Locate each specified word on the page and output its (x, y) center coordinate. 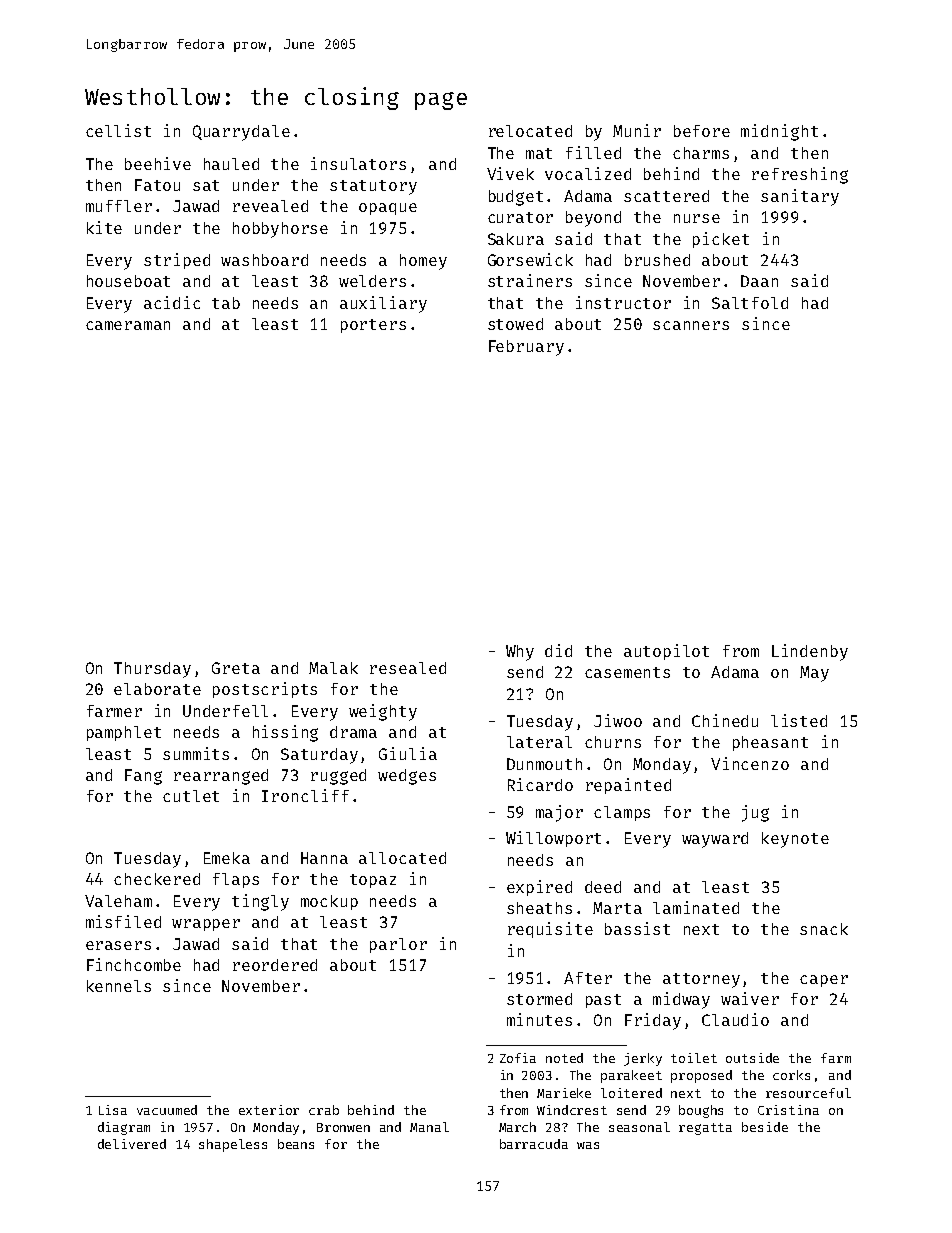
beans (296, 1144)
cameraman (128, 325)
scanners (691, 325)
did (558, 650)
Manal (429, 1127)
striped (177, 261)
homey (423, 262)
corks (791, 1075)
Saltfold (750, 303)
